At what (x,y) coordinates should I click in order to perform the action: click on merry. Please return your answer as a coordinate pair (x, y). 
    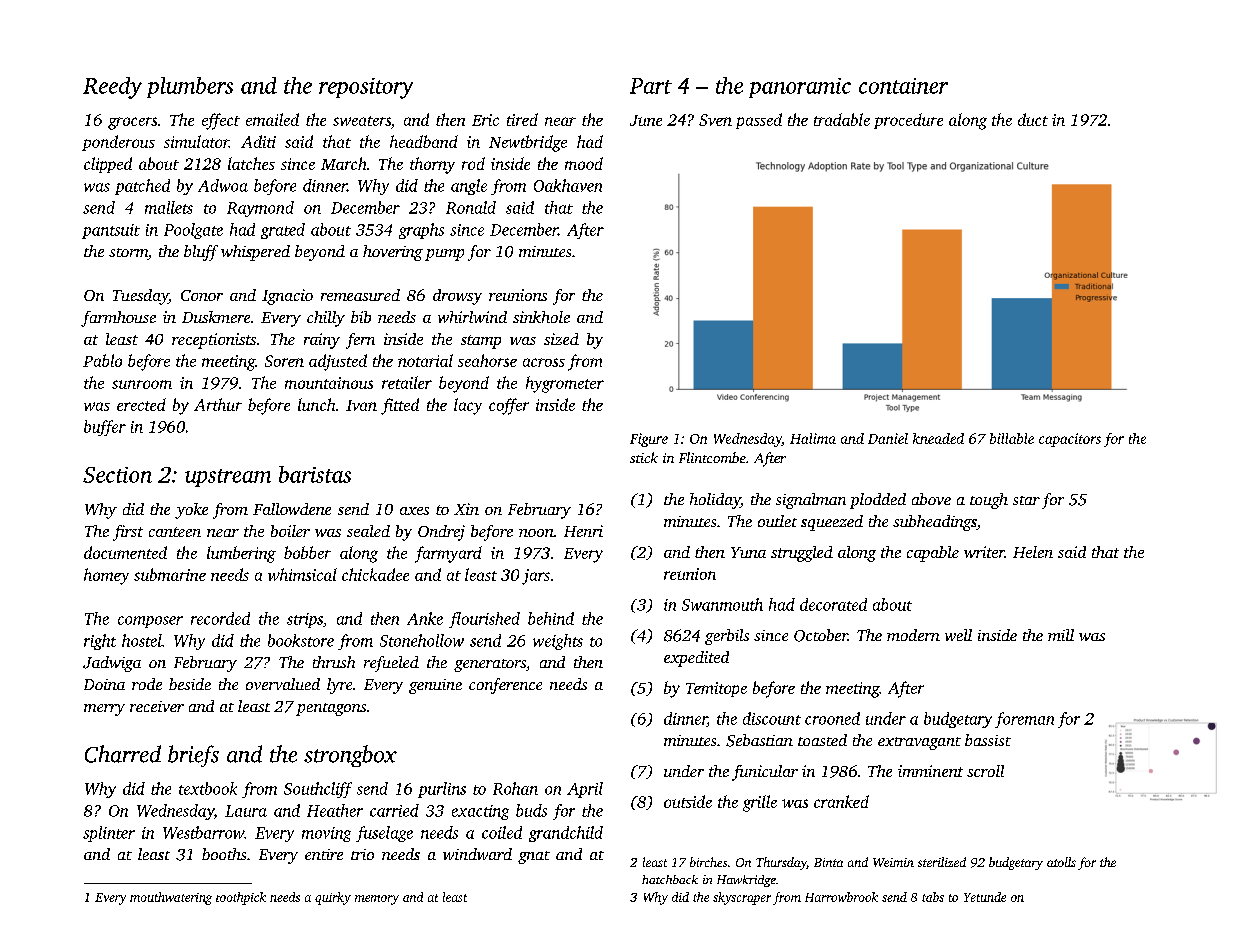
    Looking at the image, I should click on (104, 710).
